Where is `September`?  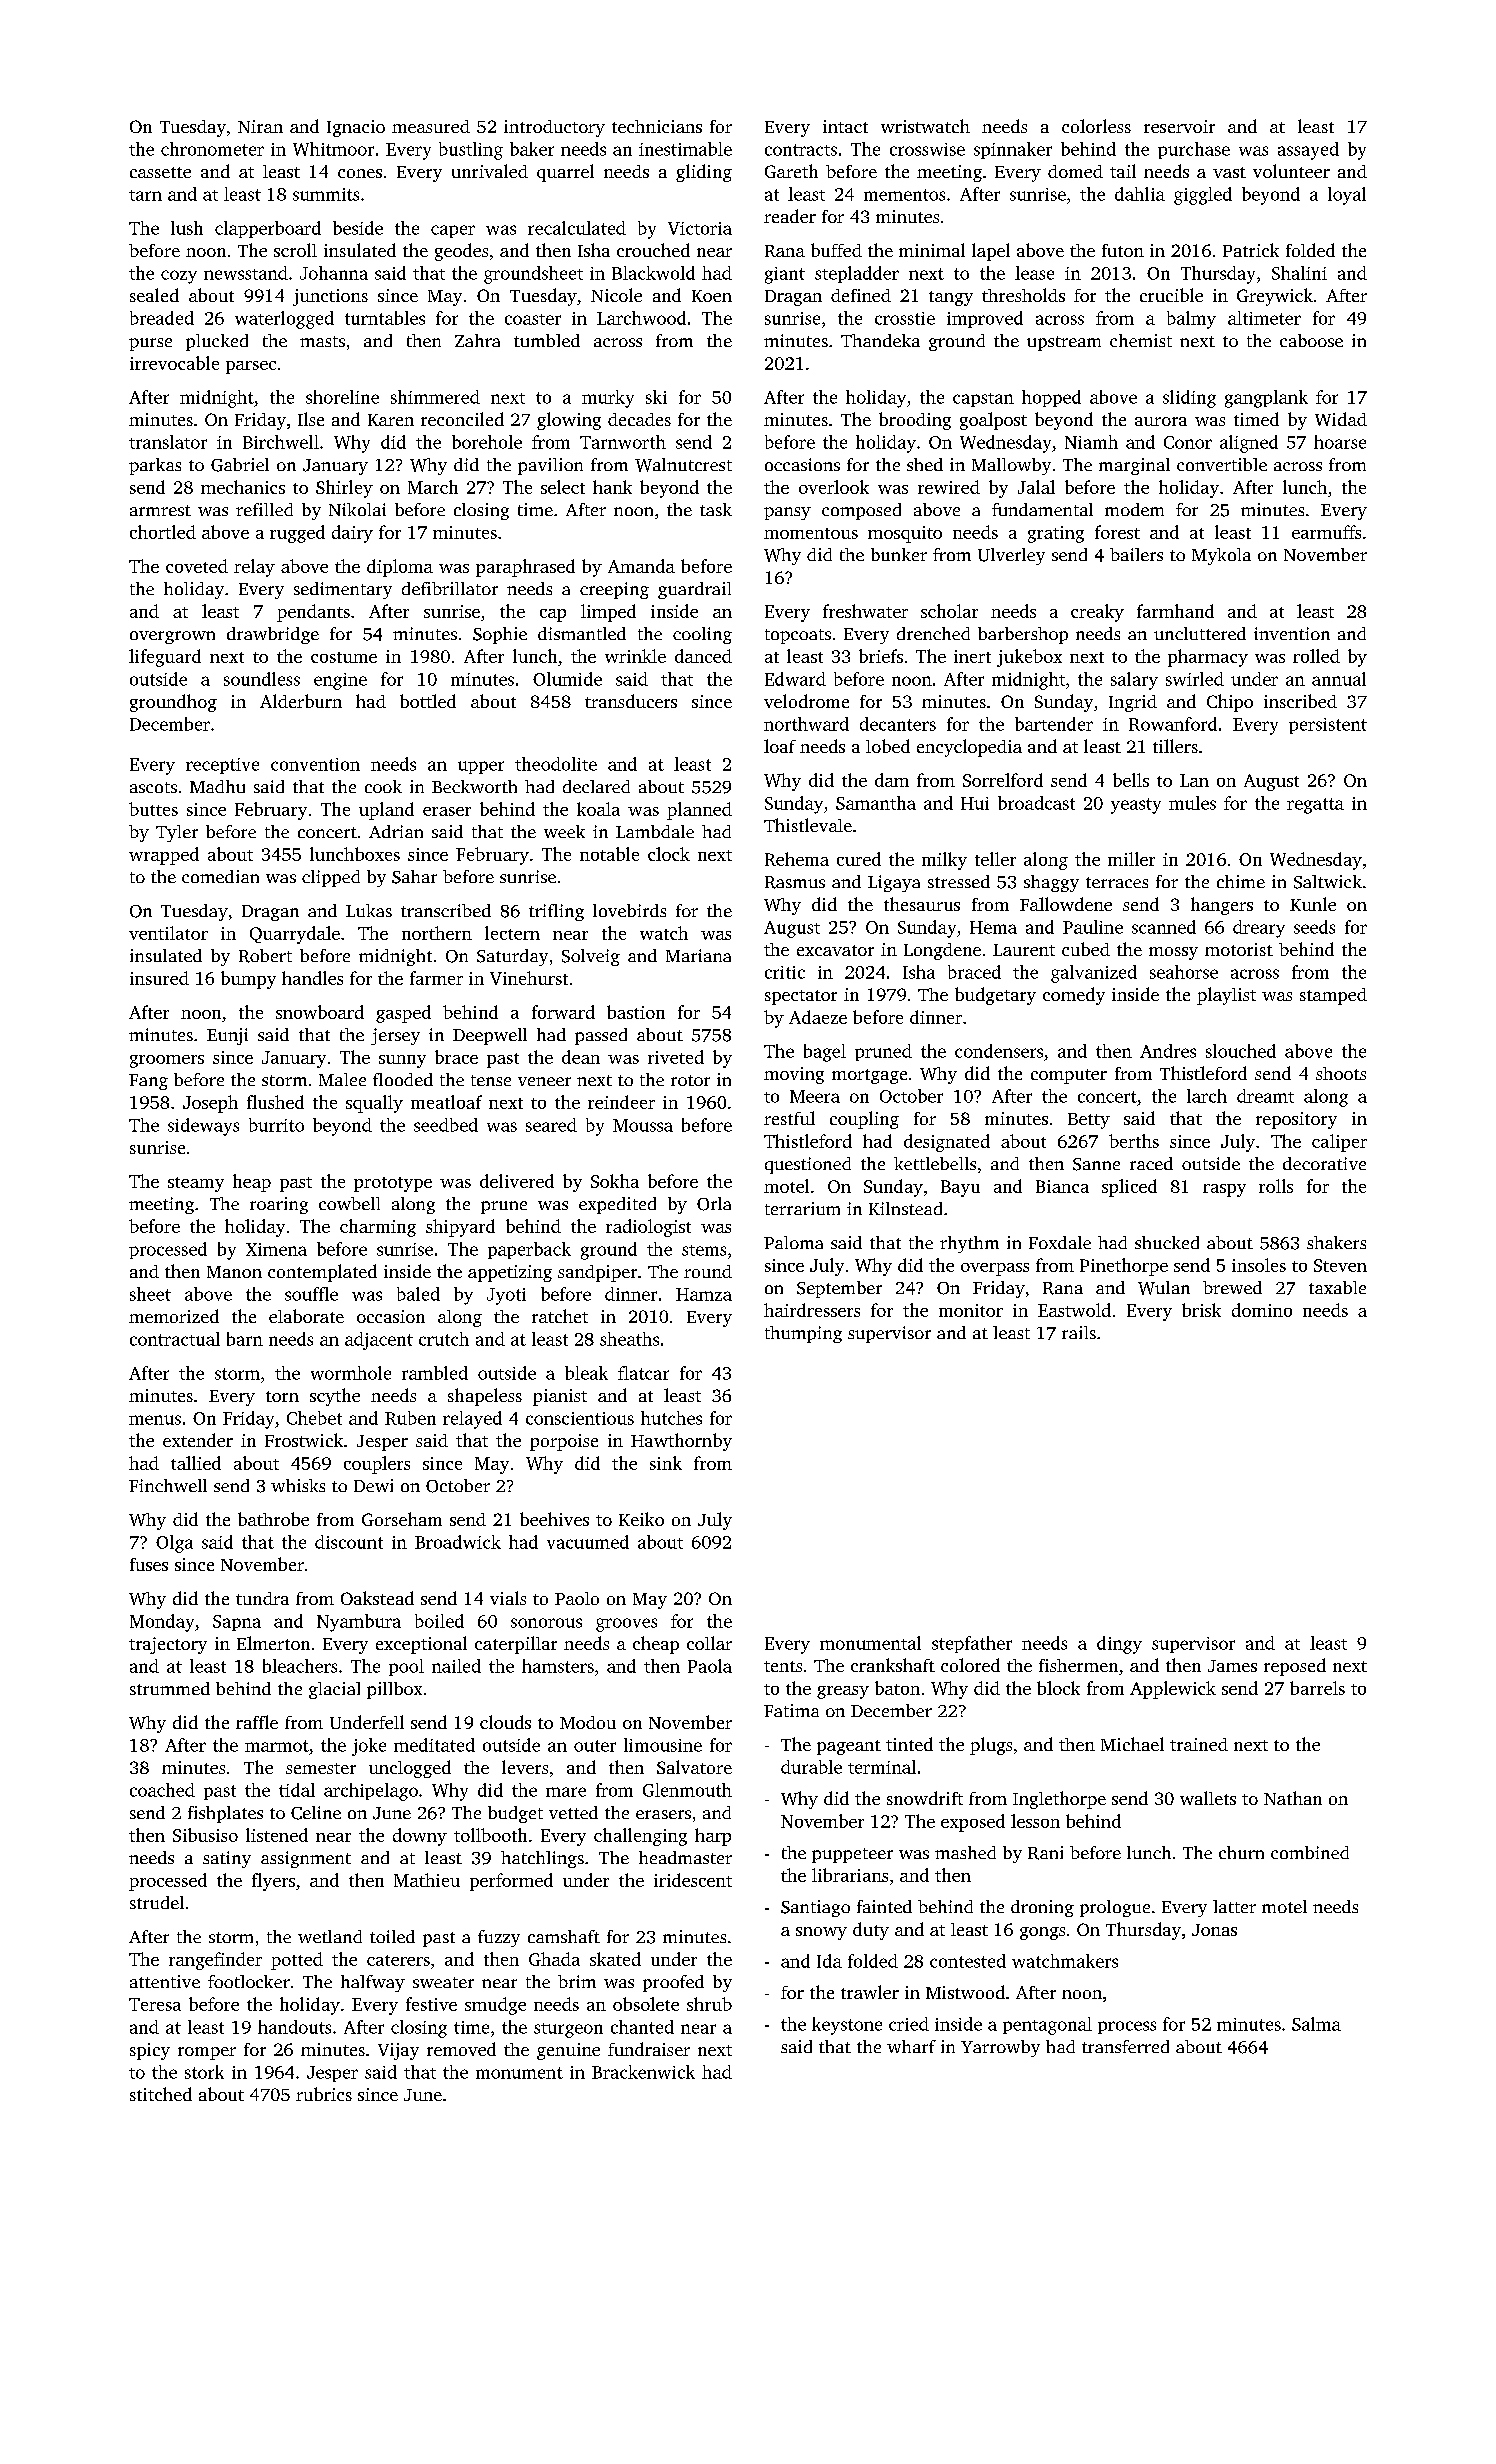 September is located at coordinates (839, 1289).
